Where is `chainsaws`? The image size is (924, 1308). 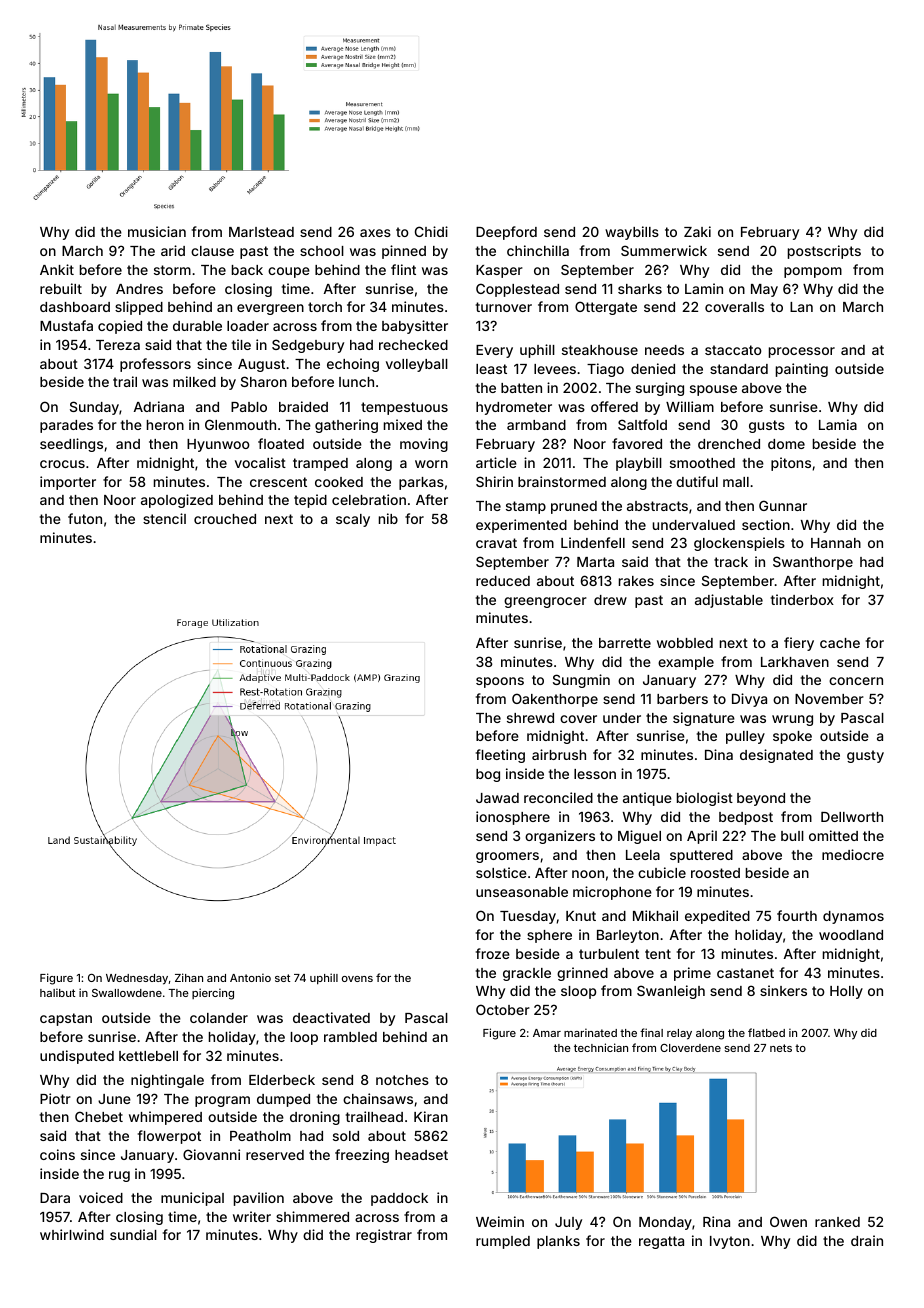
chainsaws is located at coordinates (378, 1098).
